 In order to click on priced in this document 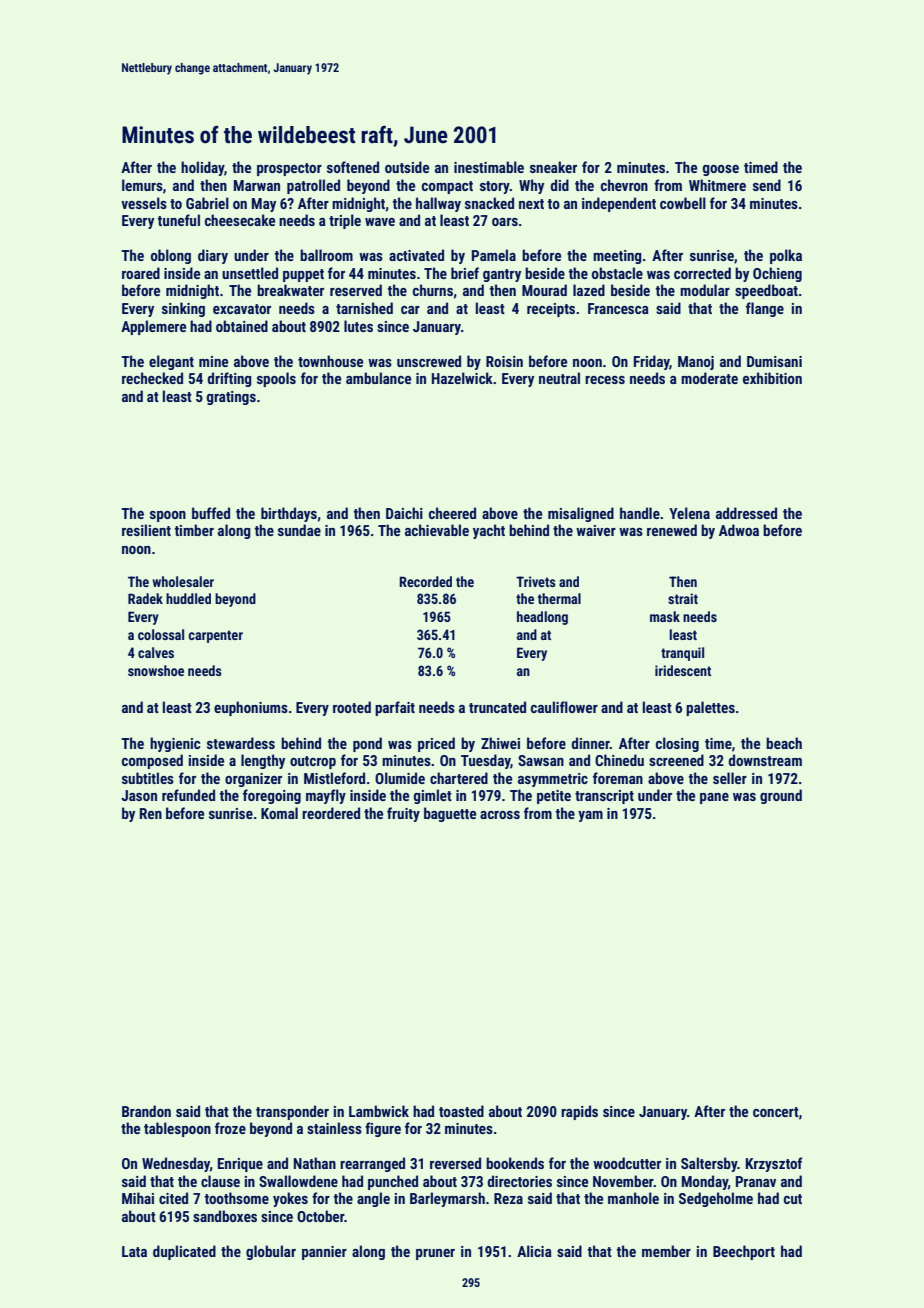, I will do `click(436, 744)`.
